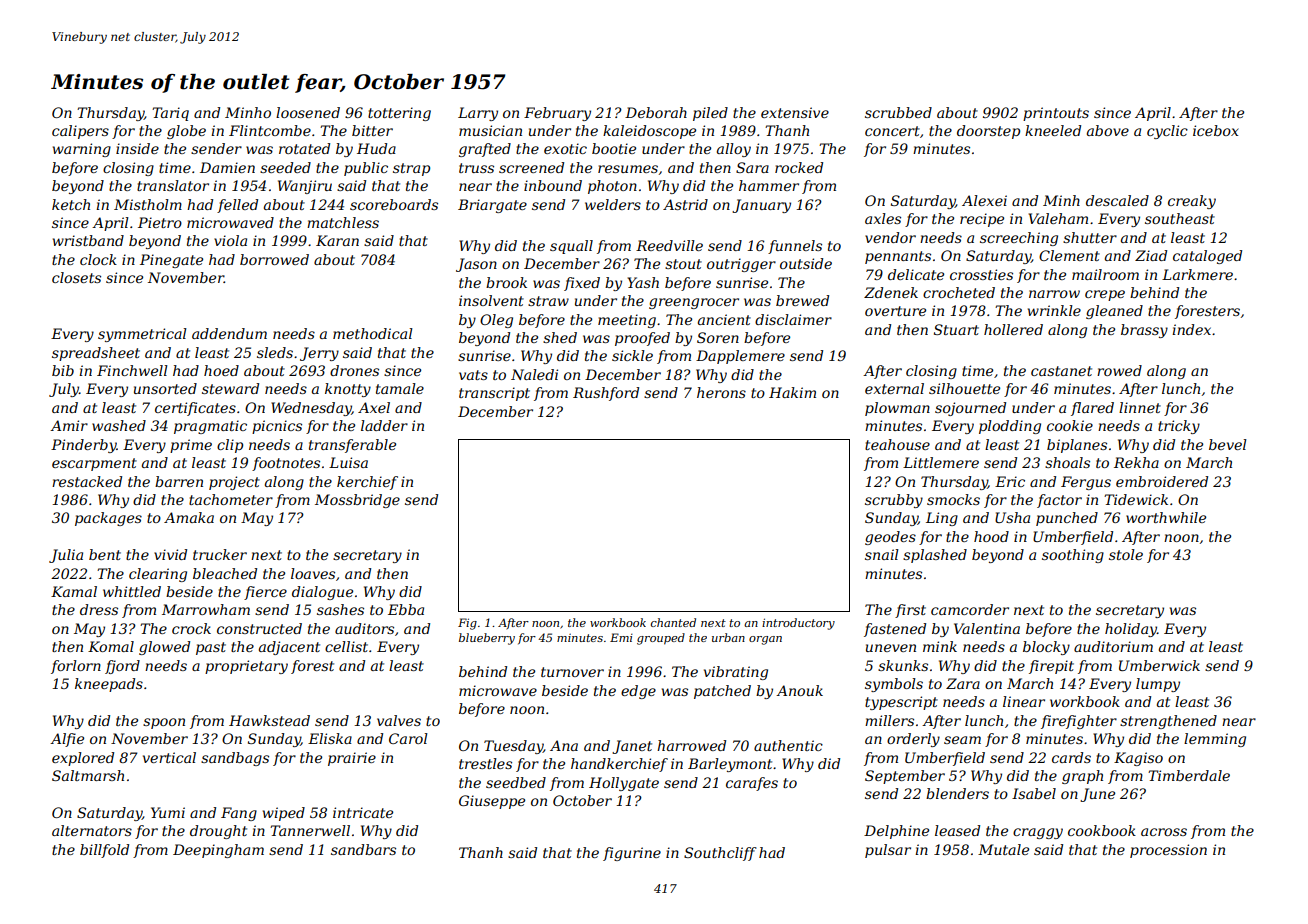 The image size is (1308, 924). What do you see at coordinates (964, 388) in the screenshot?
I see `silhouette` at bounding box center [964, 388].
